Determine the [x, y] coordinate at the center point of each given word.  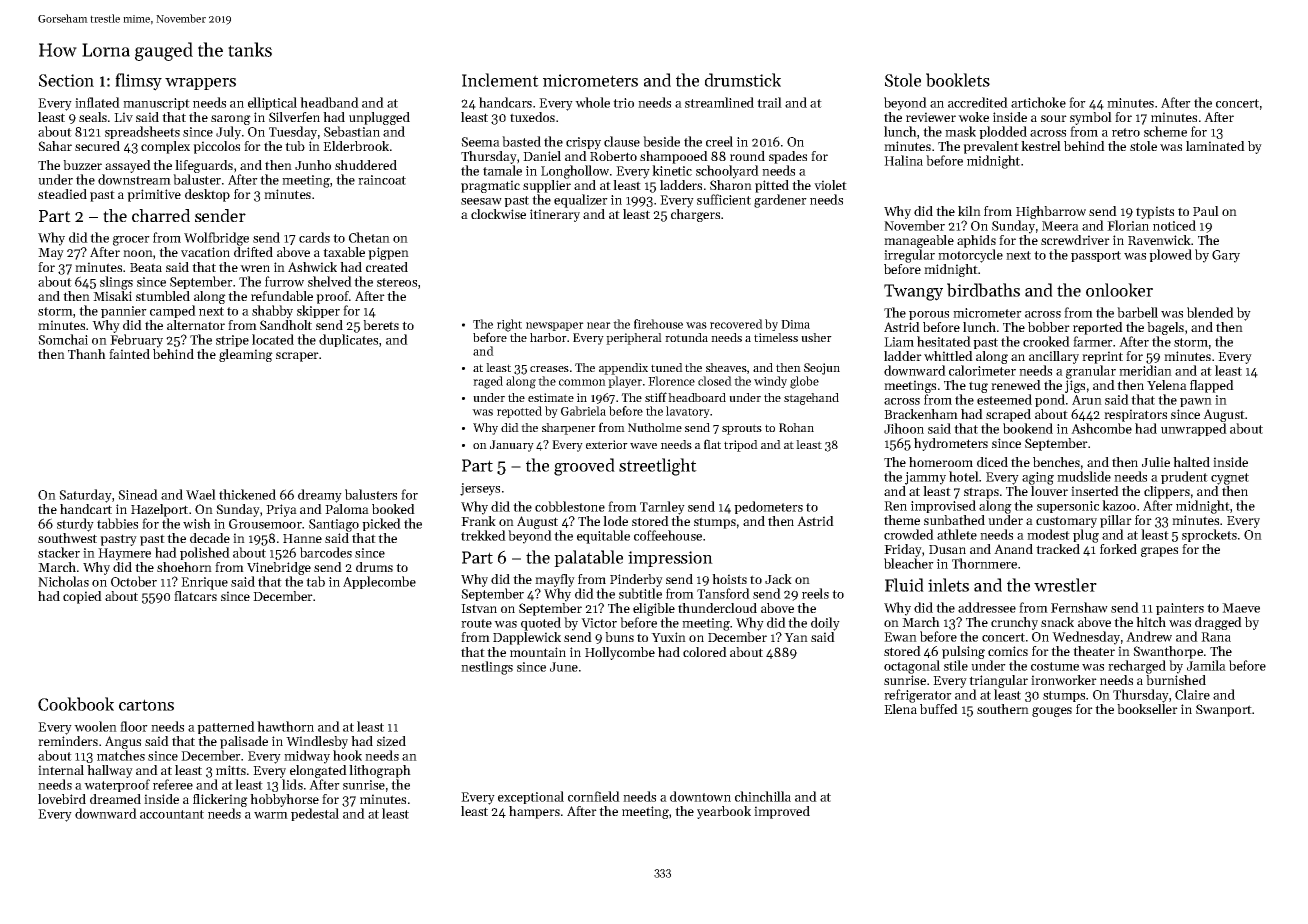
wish [197, 523]
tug [978, 387]
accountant [172, 814]
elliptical [272, 103]
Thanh [87, 354]
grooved [584, 467]
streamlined [719, 102]
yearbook [724, 812]
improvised [943, 506]
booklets [958, 80]
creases [549, 369]
